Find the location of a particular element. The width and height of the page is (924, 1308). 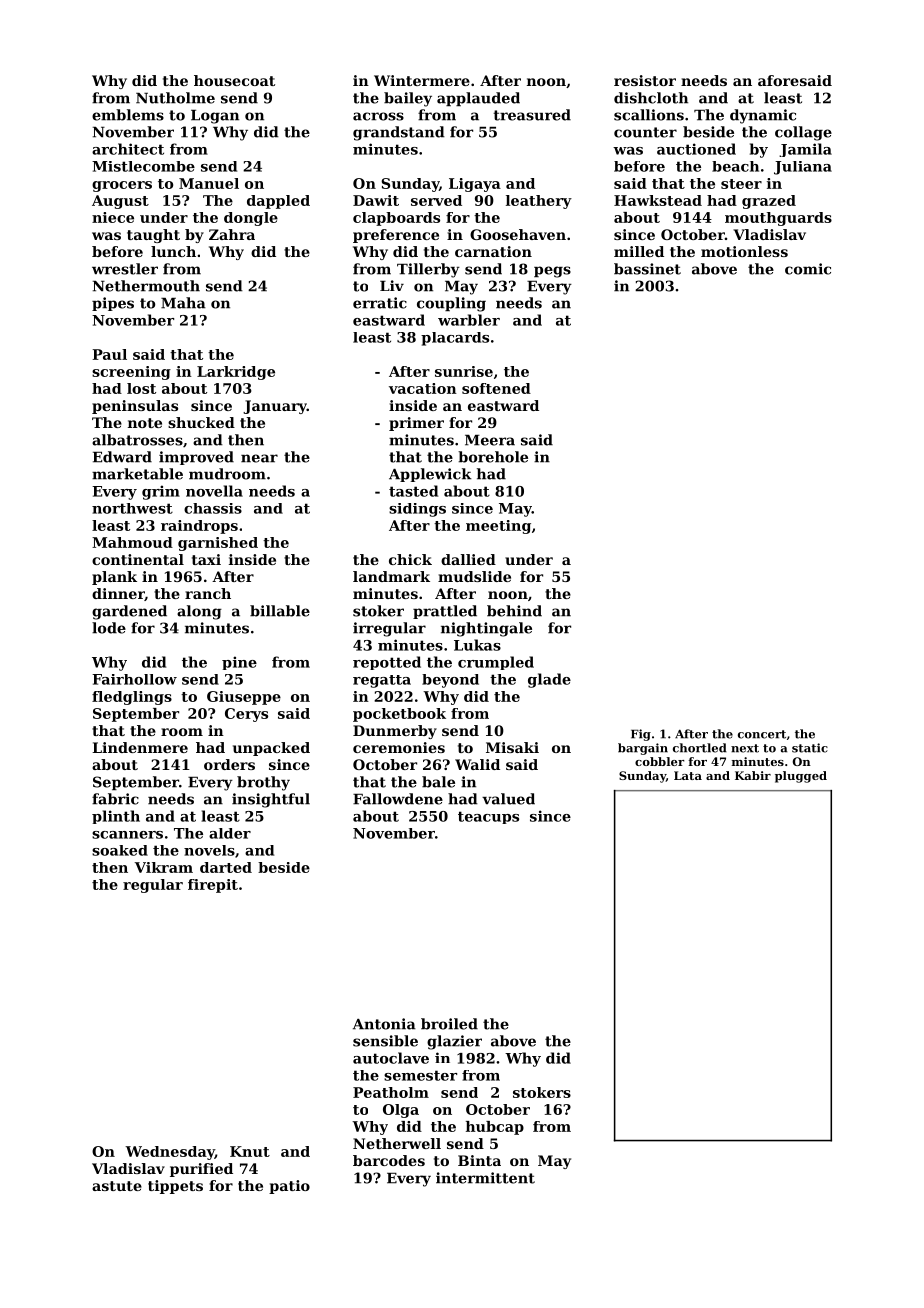

Wintermere is located at coordinates (422, 80).
